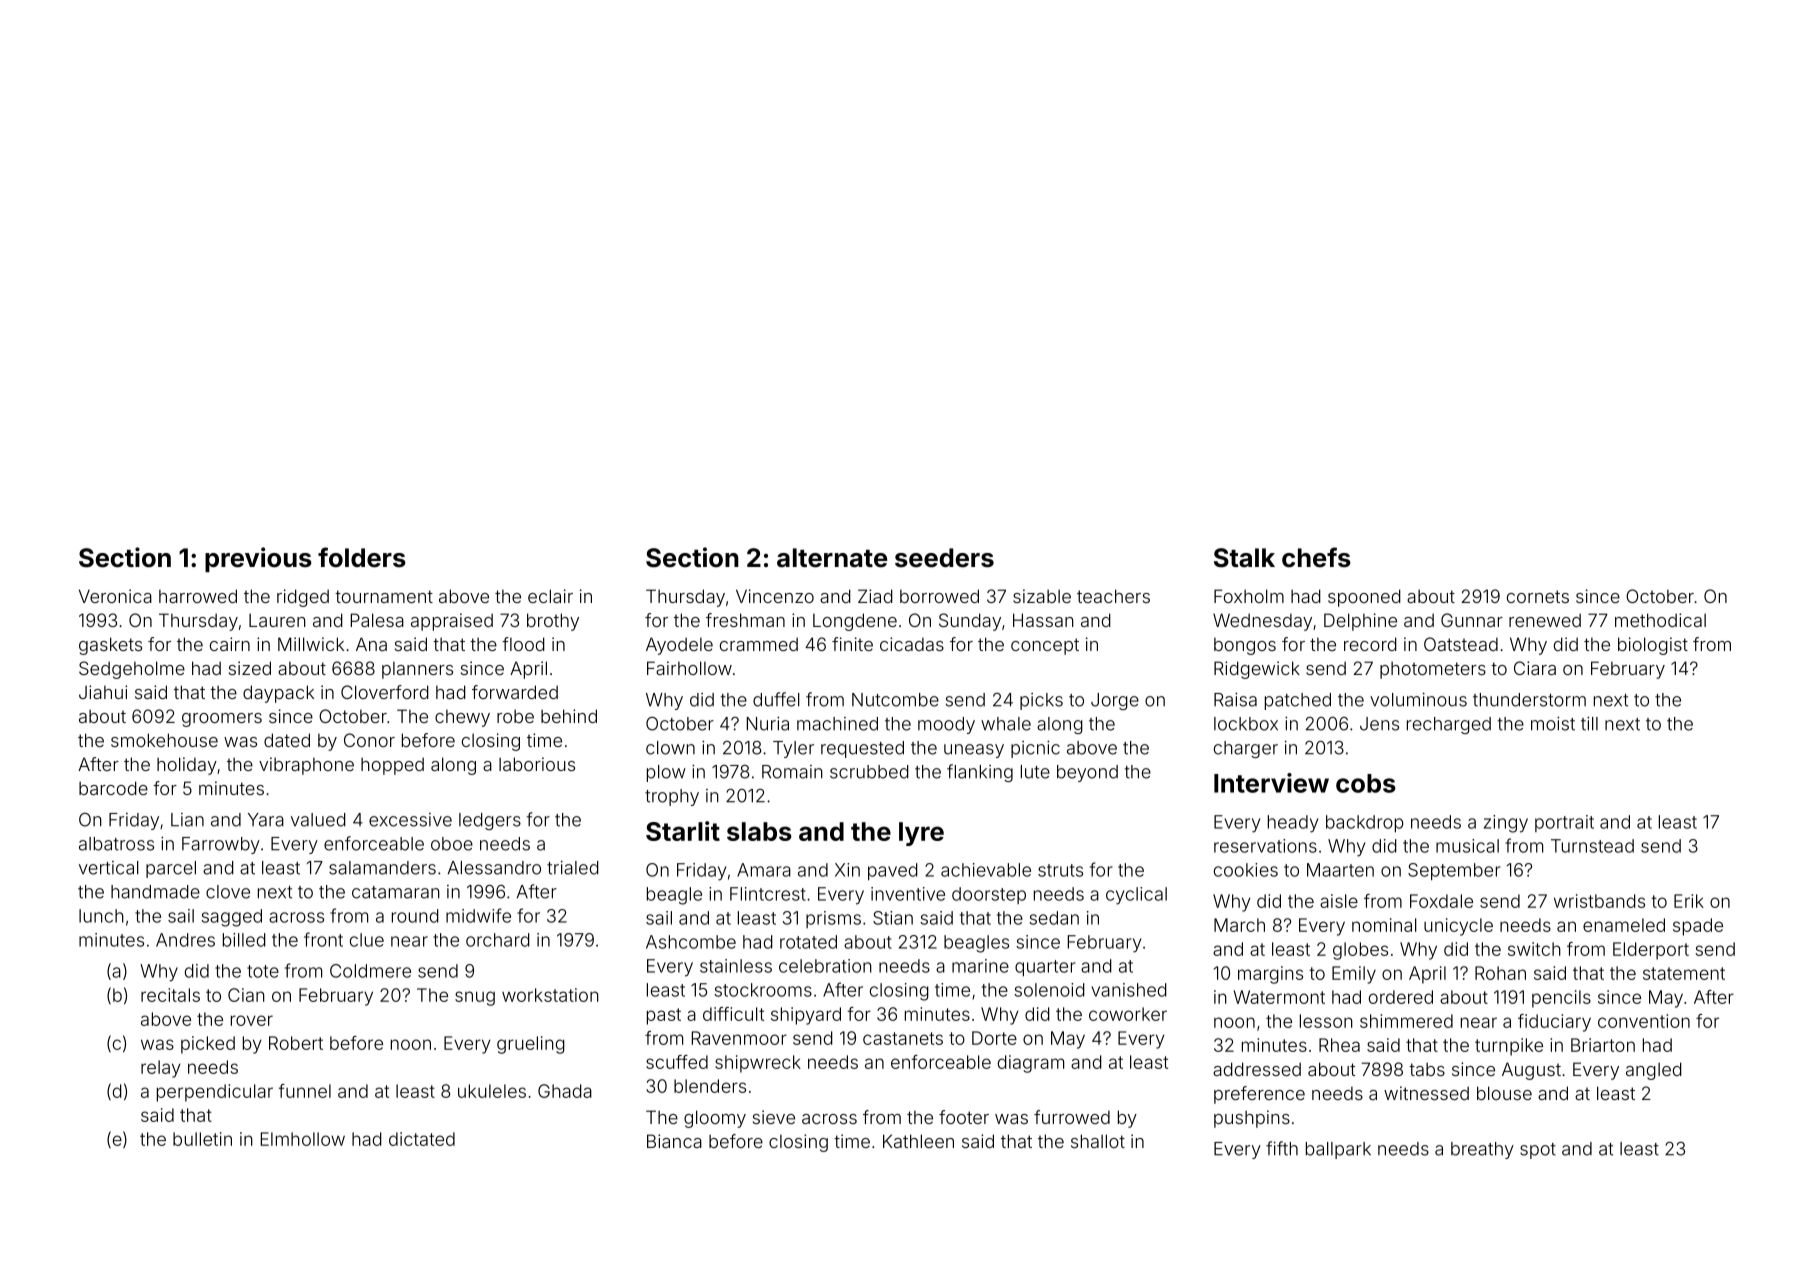 This screenshot has height=1284, width=1816. Describe the element at coordinates (710, 1086) in the screenshot. I see `blenders` at that location.
